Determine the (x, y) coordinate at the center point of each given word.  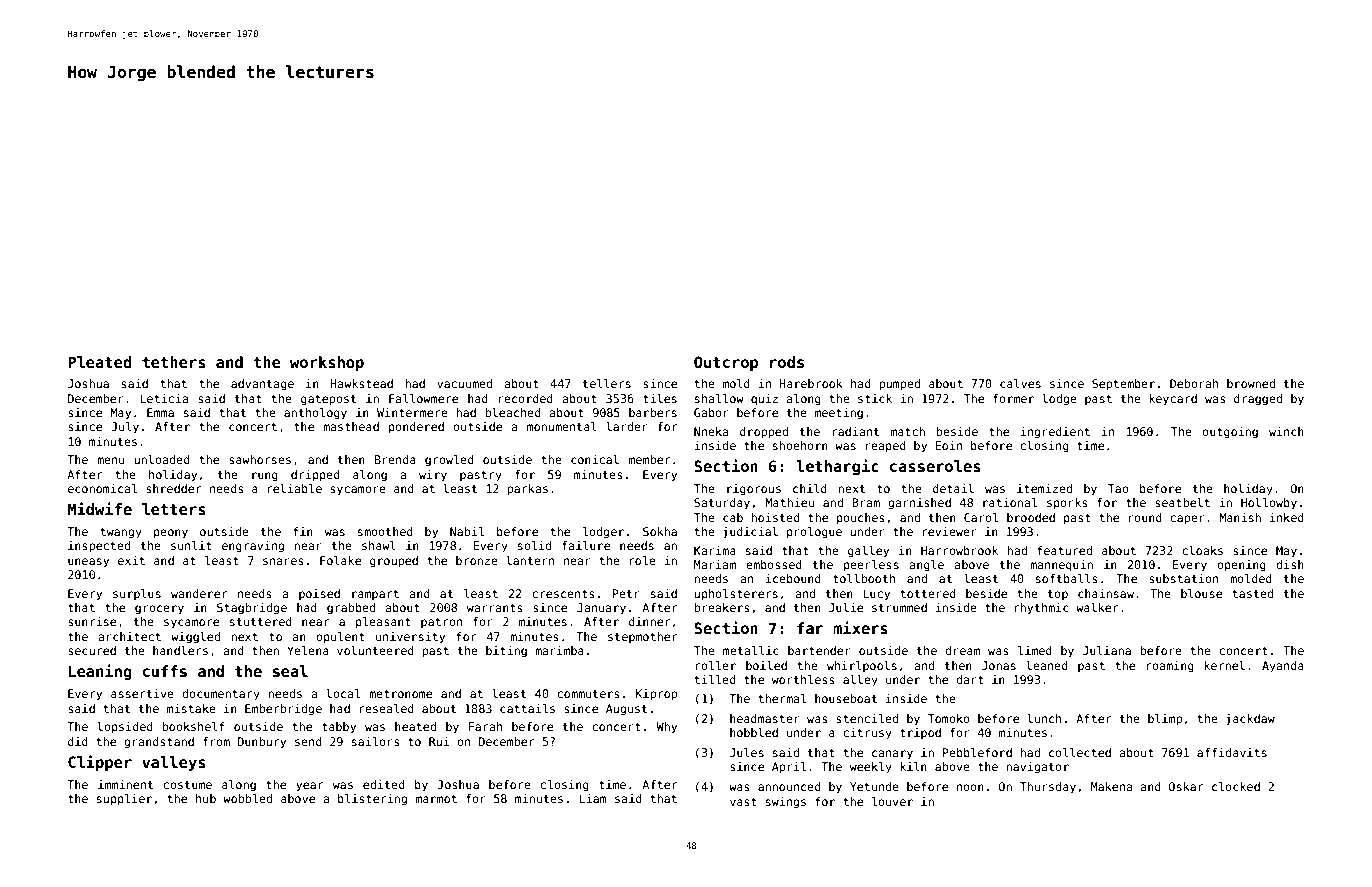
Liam (593, 798)
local (343, 693)
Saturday (722, 504)
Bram (866, 502)
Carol (981, 517)
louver (892, 801)
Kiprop (656, 695)
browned (1251, 383)
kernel (1224, 665)
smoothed (385, 531)
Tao (1118, 488)
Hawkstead (361, 383)
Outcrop (726, 363)
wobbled (247, 798)
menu (110, 460)
